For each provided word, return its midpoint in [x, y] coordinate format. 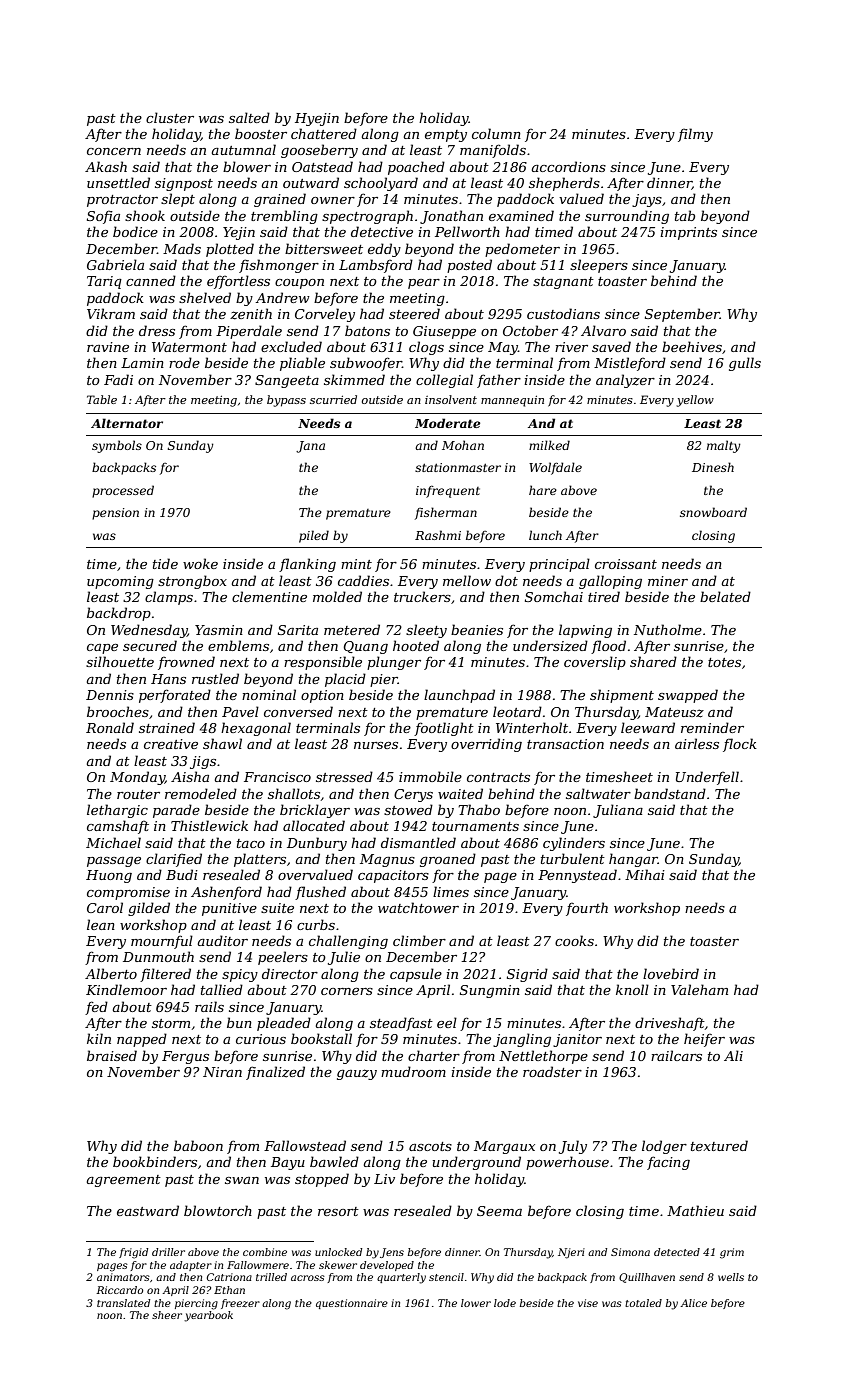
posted [469, 266]
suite [277, 908]
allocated [314, 825]
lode [505, 1303]
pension [115, 514]
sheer [167, 1315]
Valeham [699, 989]
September [682, 315]
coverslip [595, 663]
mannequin [512, 401]
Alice [693, 1303]
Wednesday [149, 631]
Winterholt [532, 727]
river [571, 347]
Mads [182, 248]
